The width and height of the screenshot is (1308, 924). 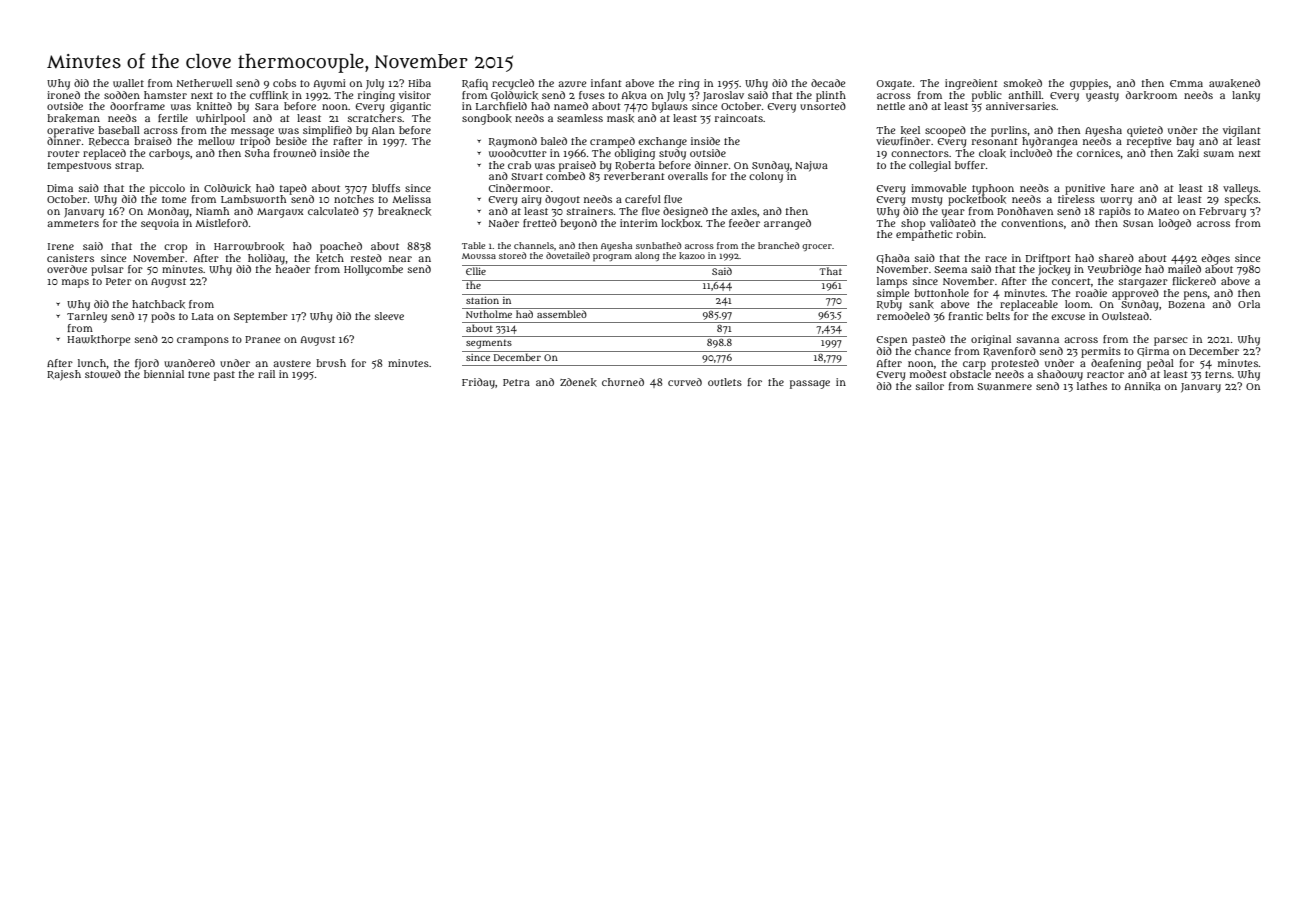 What do you see at coordinates (692, 255) in the screenshot?
I see `kazoo` at bounding box center [692, 255].
